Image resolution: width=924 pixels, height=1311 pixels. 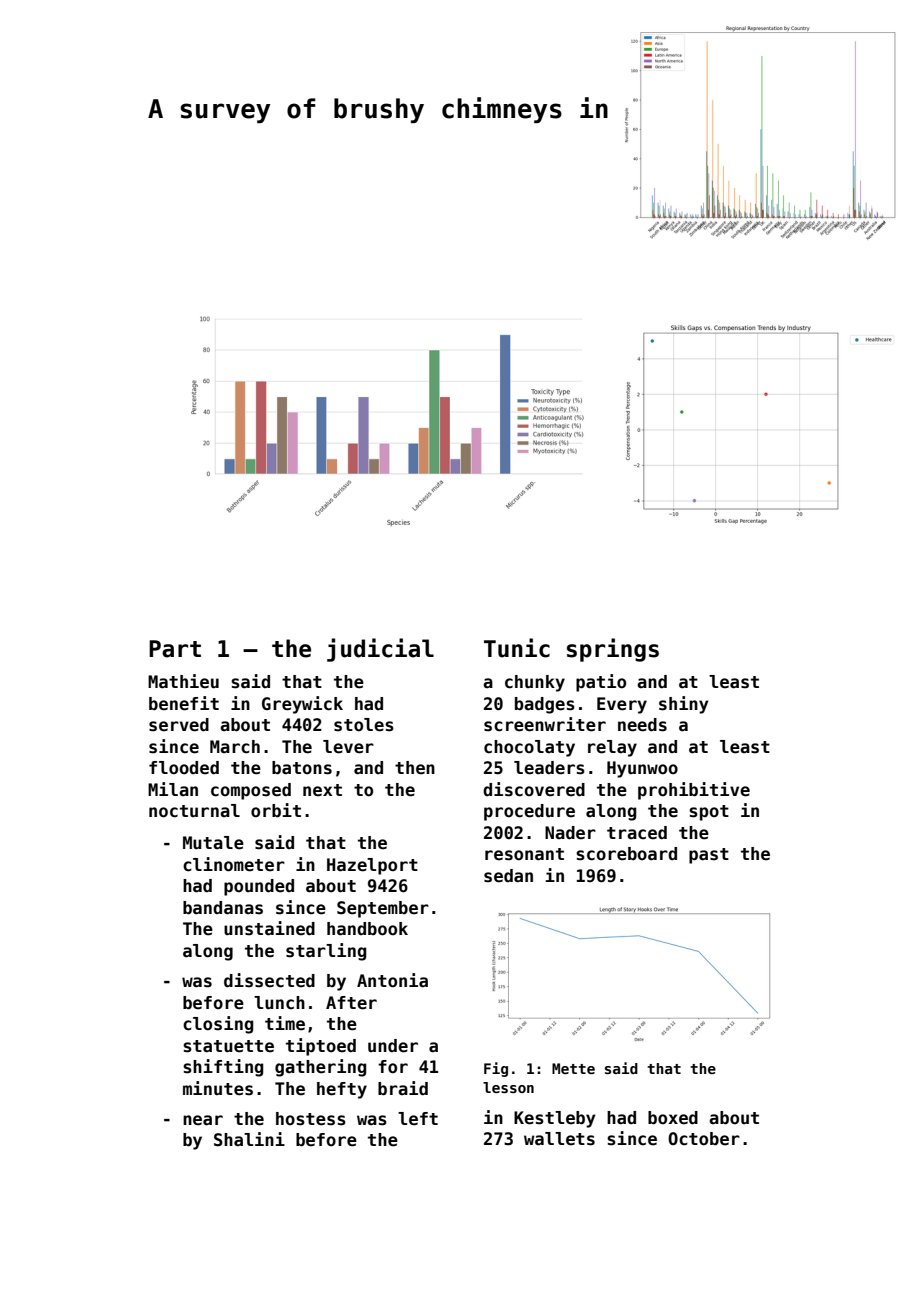 I want to click on under, so click(x=393, y=1046).
